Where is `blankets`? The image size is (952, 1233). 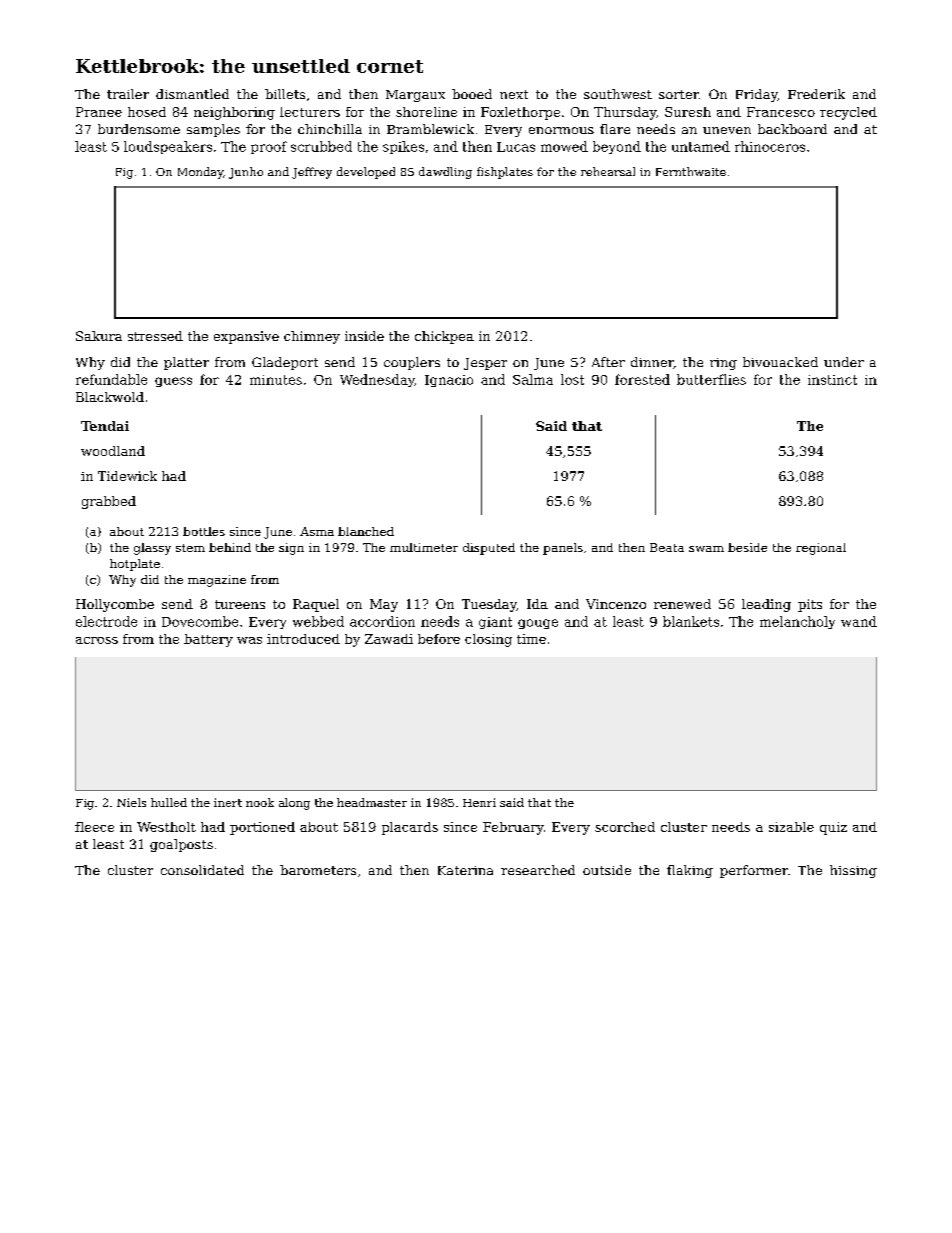
blankets is located at coordinates (691, 621).
